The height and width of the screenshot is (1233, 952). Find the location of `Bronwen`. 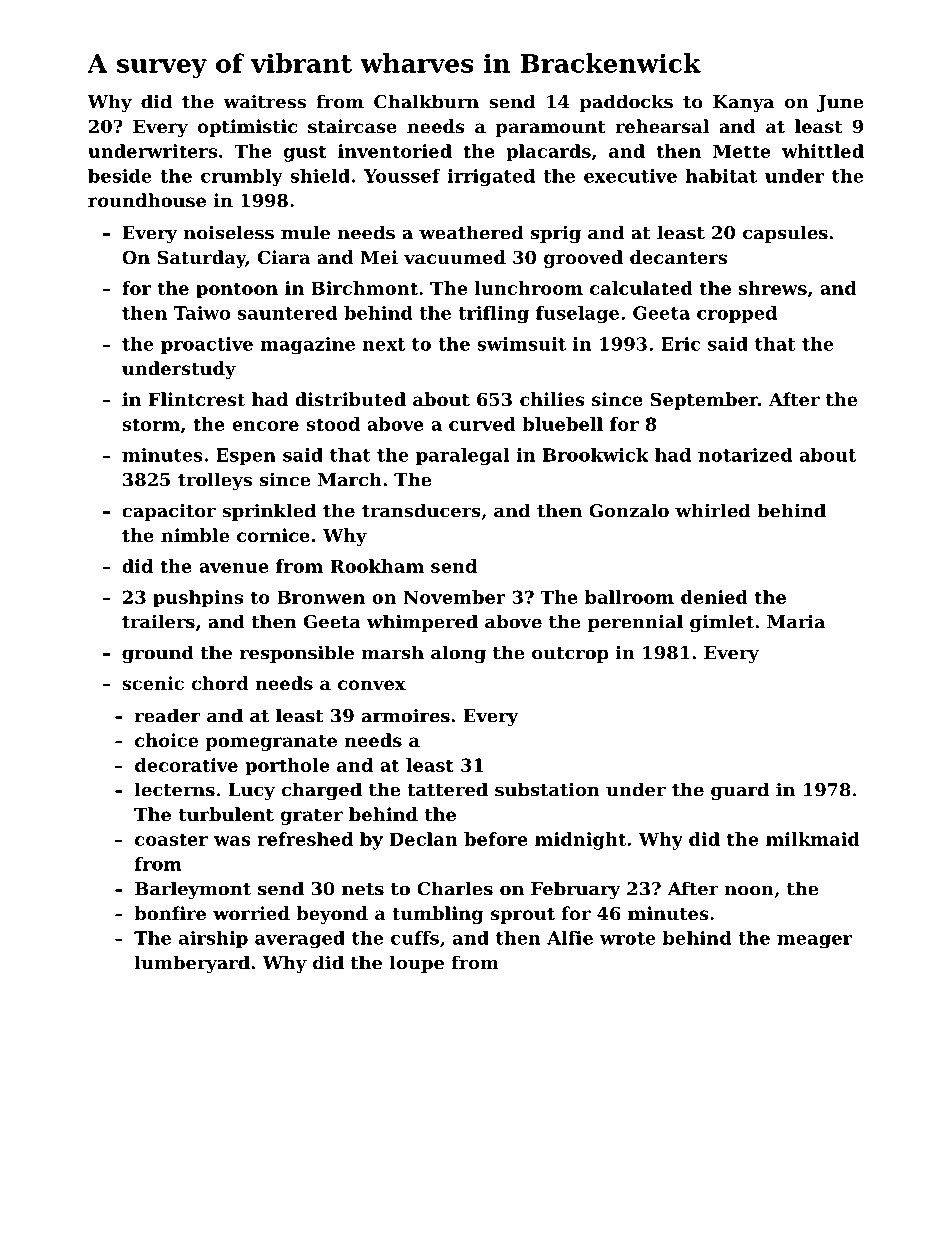

Bronwen is located at coordinates (321, 597).
